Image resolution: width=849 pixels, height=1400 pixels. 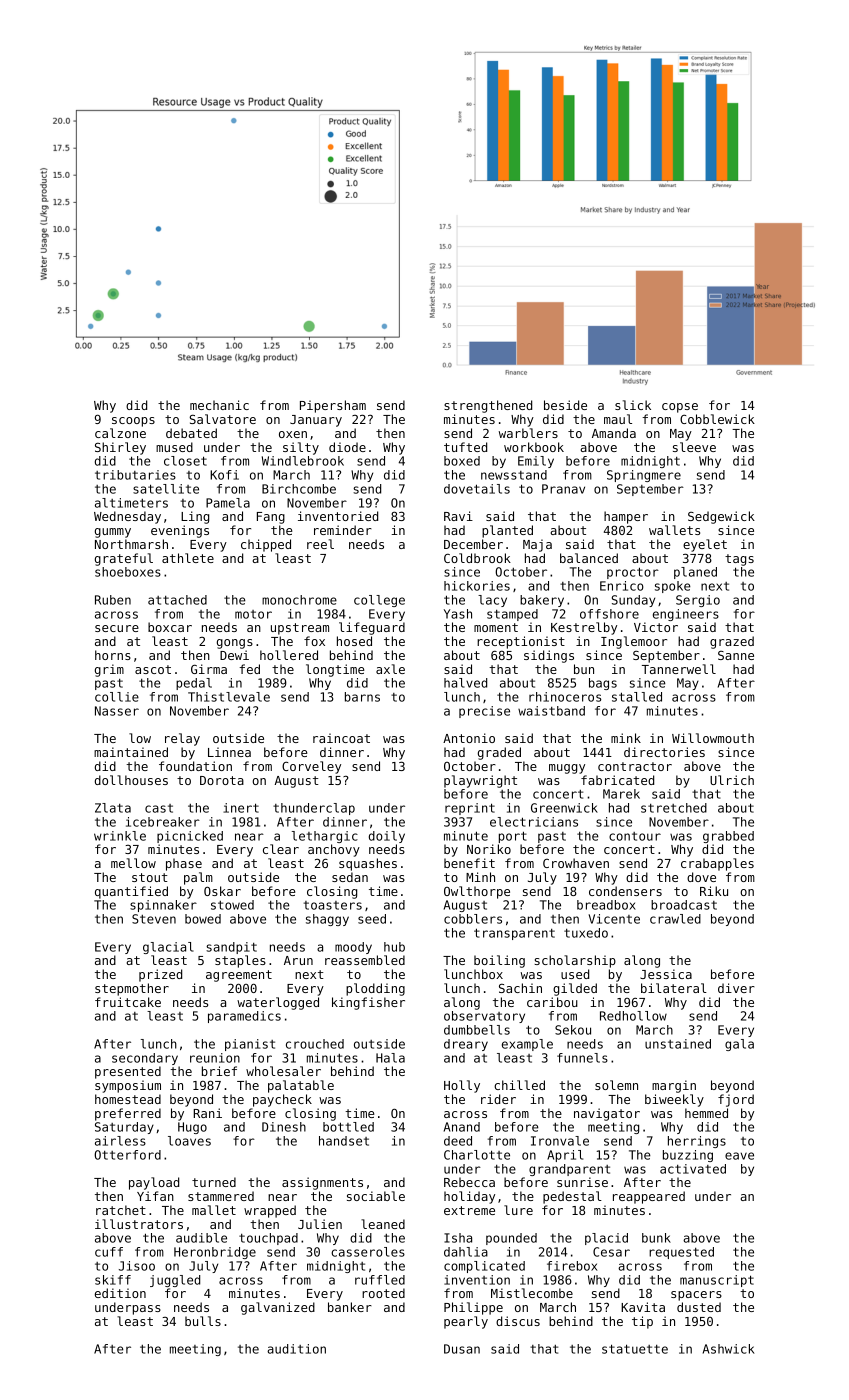 I want to click on tags, so click(x=739, y=560).
